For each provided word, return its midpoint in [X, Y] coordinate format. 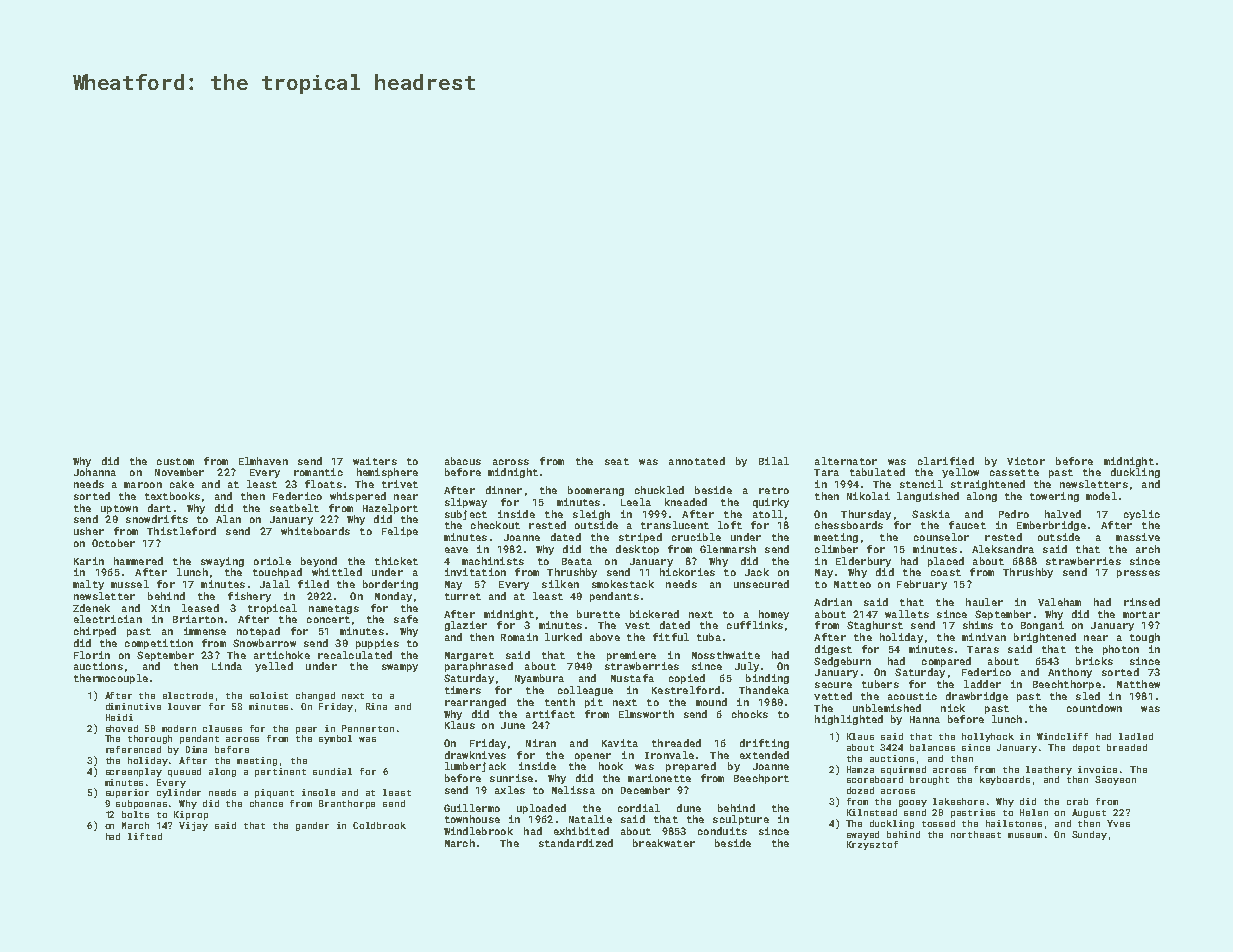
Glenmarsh [728, 549]
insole [318, 792]
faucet [967, 525]
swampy [400, 668]
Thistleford [181, 531]
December [645, 790]
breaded [1127, 747]
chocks [750, 714]
